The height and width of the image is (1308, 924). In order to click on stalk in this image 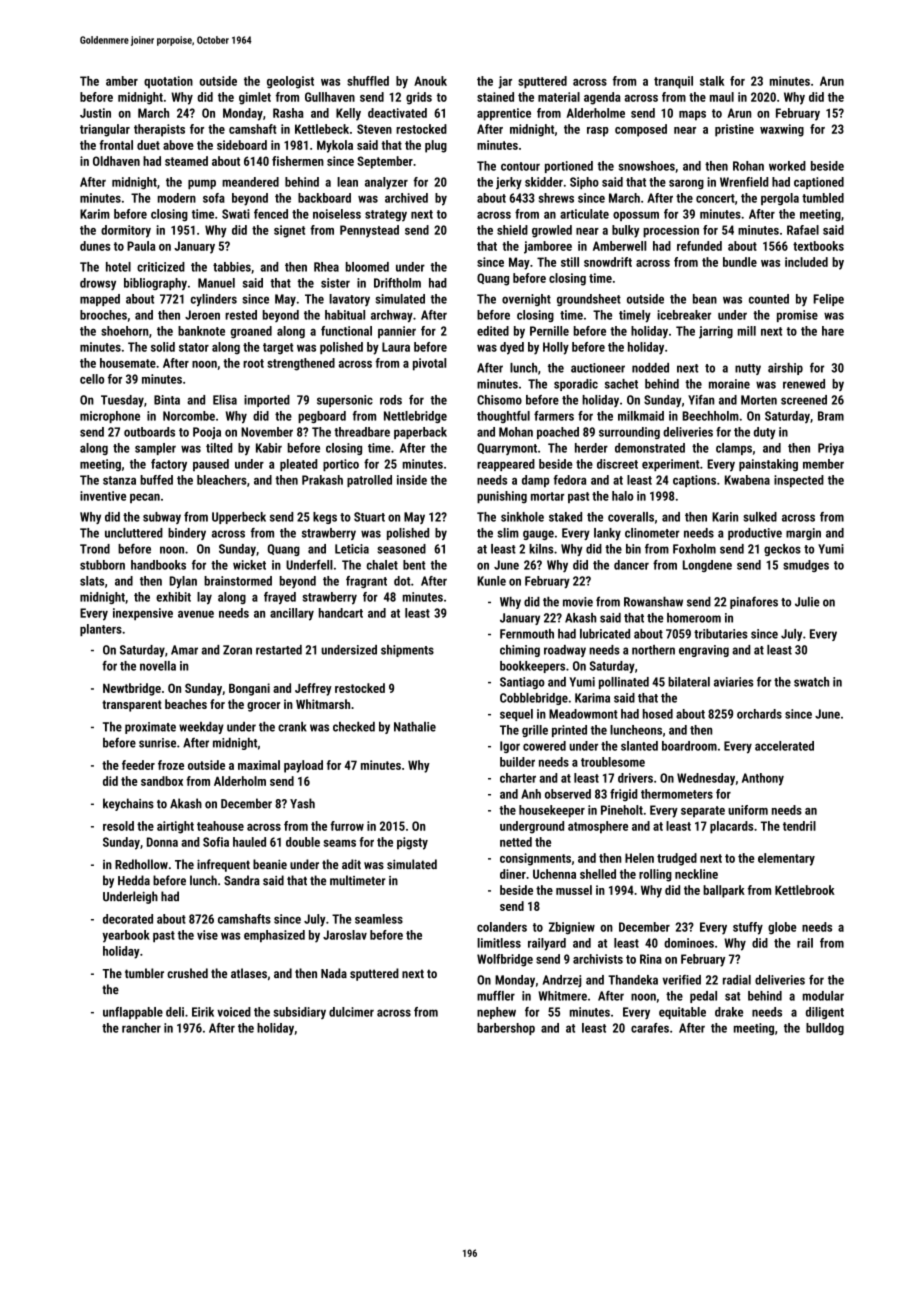, I will do `click(712, 81)`.
